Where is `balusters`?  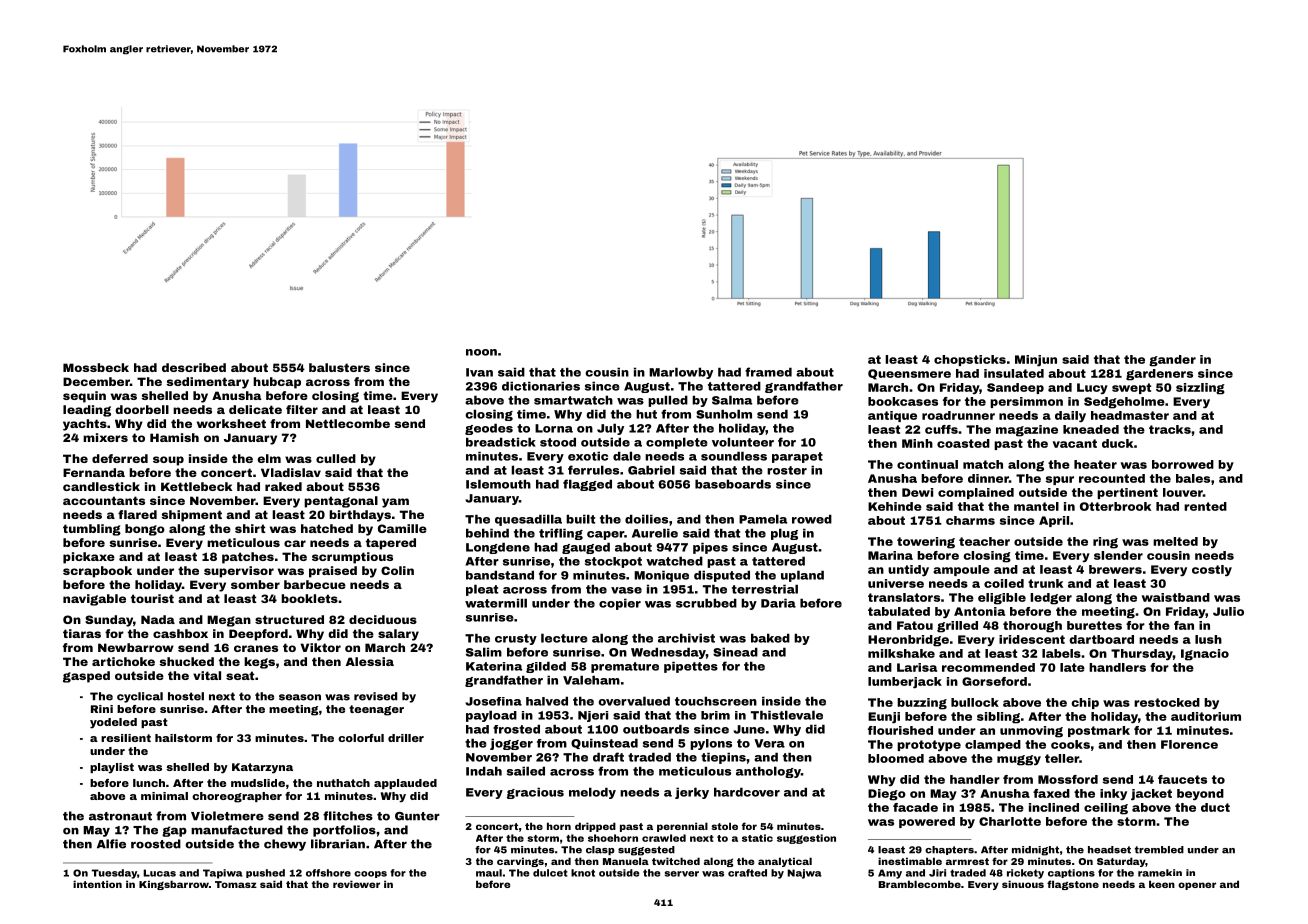 balusters is located at coordinates (339, 367).
